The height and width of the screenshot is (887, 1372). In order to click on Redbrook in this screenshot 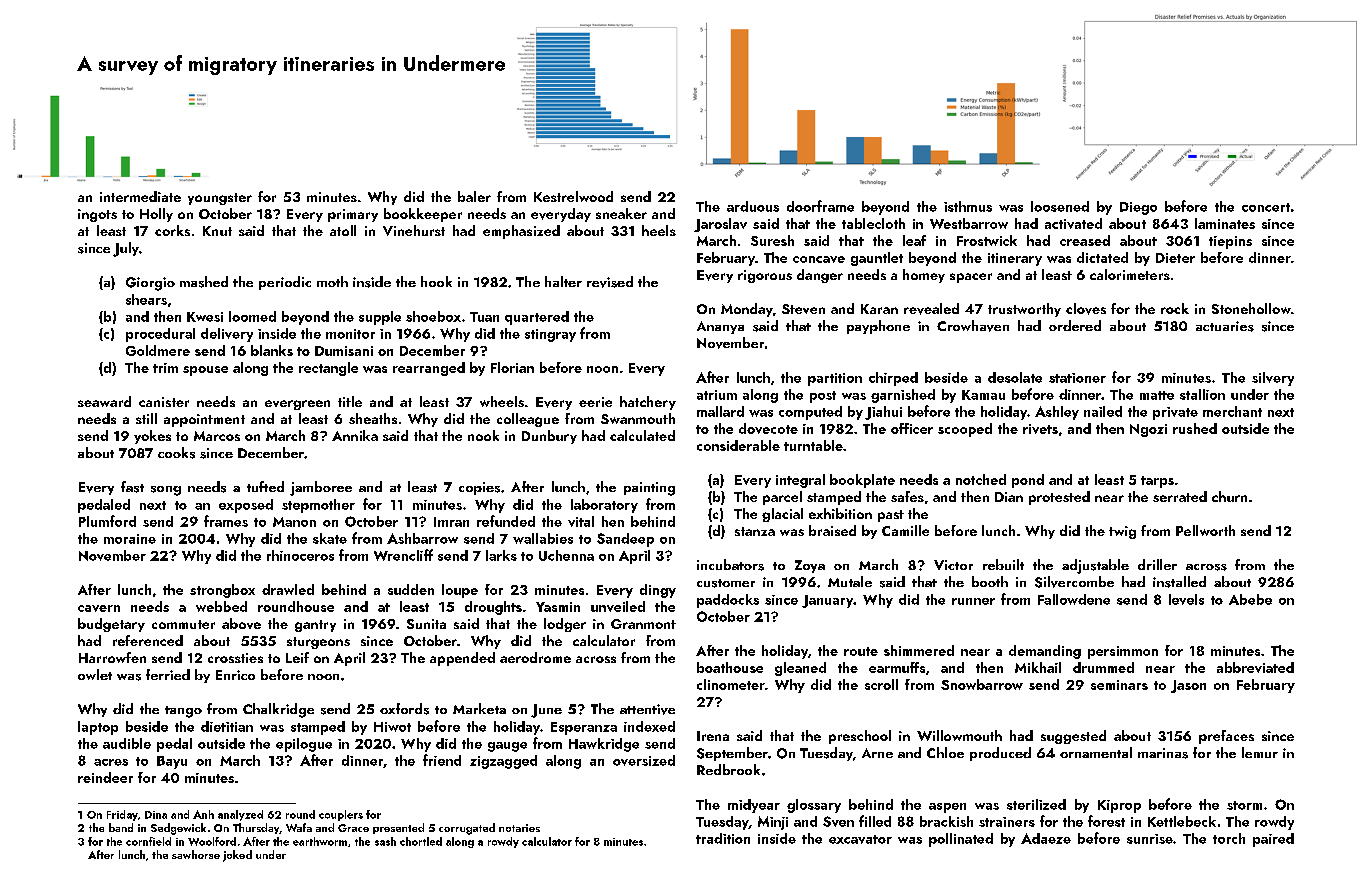, I will do `click(728, 769)`.
